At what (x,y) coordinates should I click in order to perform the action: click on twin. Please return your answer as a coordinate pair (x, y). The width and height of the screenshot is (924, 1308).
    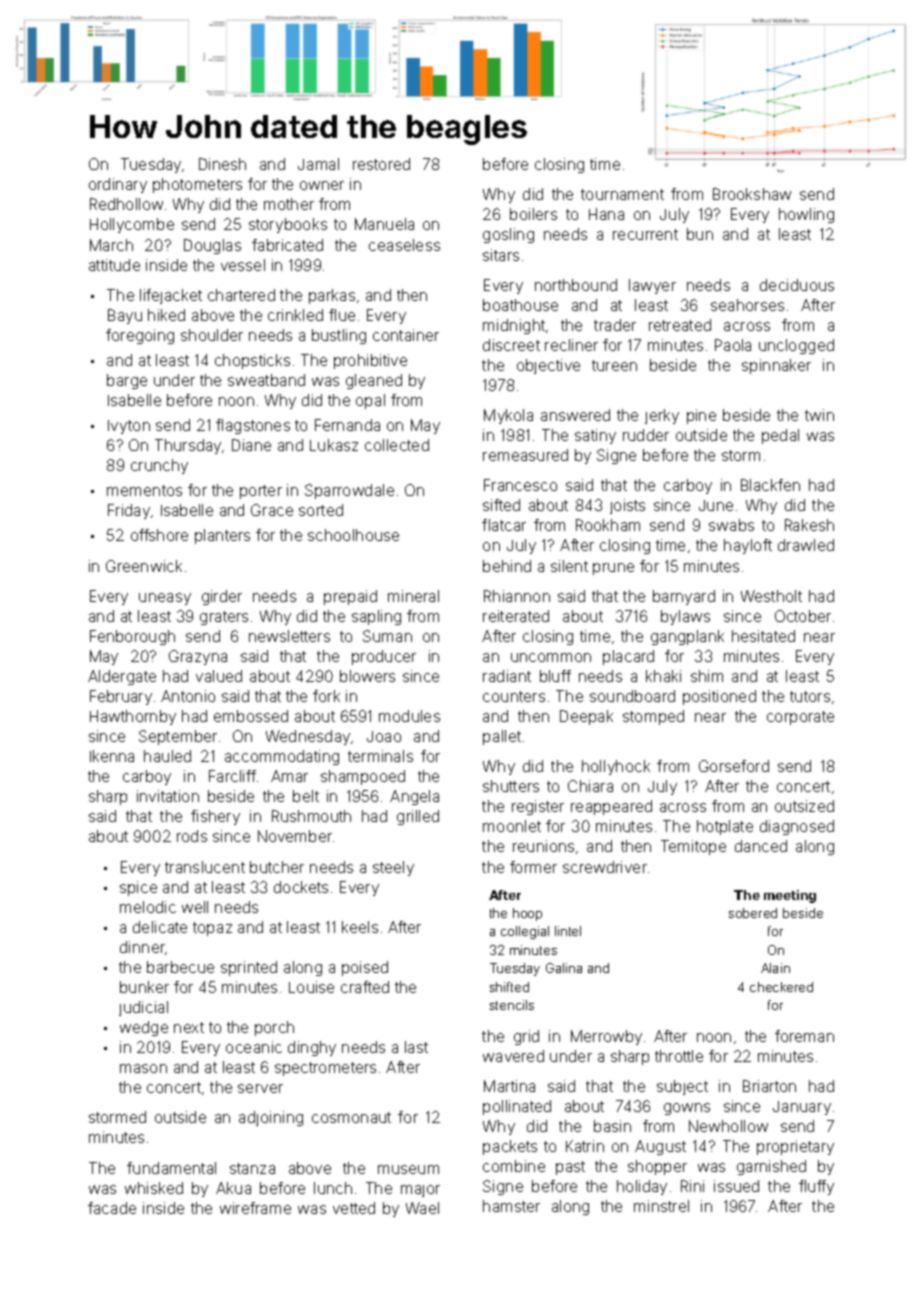
    Looking at the image, I should click on (819, 415).
